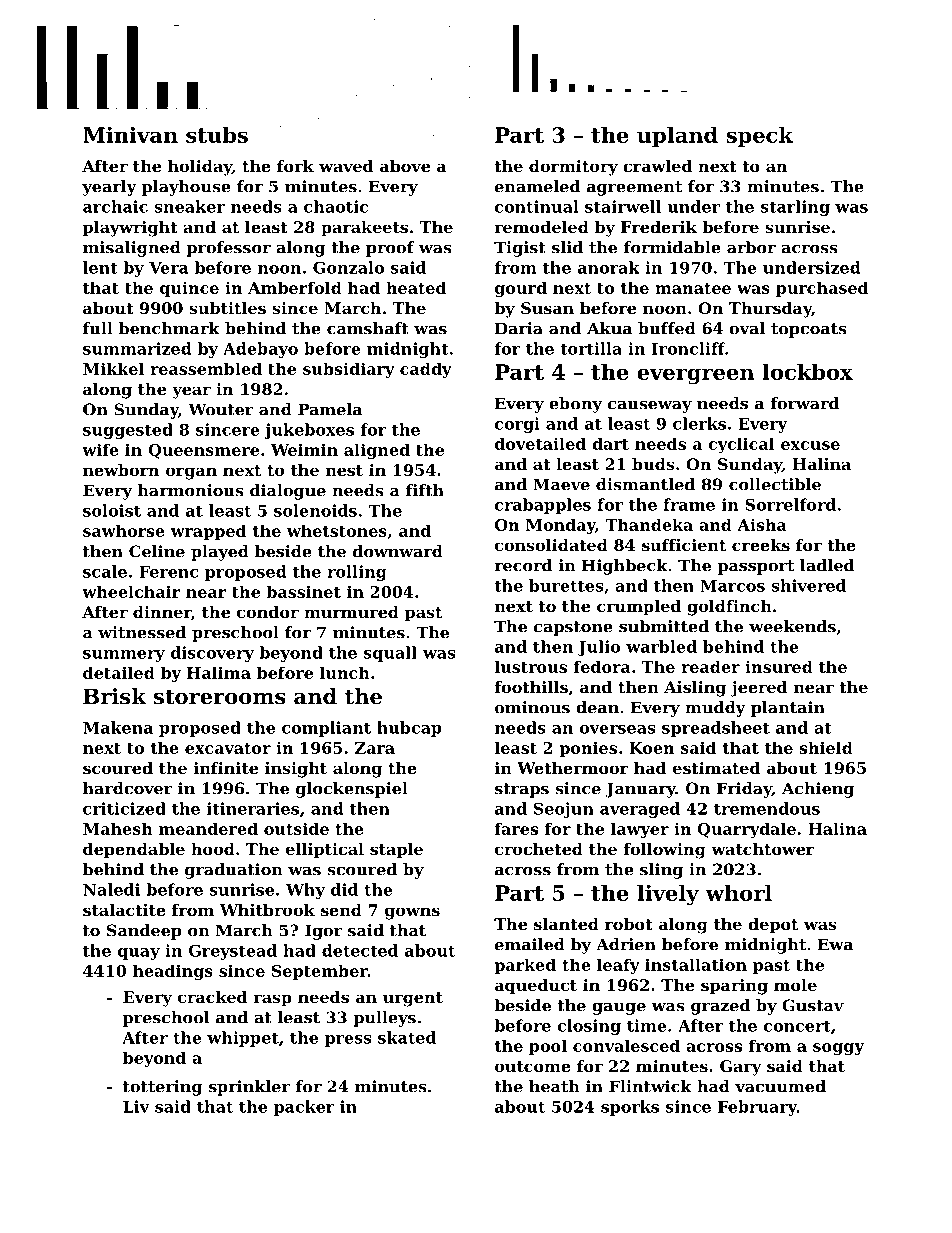  Describe the element at coordinates (657, 166) in the image. I see `crawled` at that location.
